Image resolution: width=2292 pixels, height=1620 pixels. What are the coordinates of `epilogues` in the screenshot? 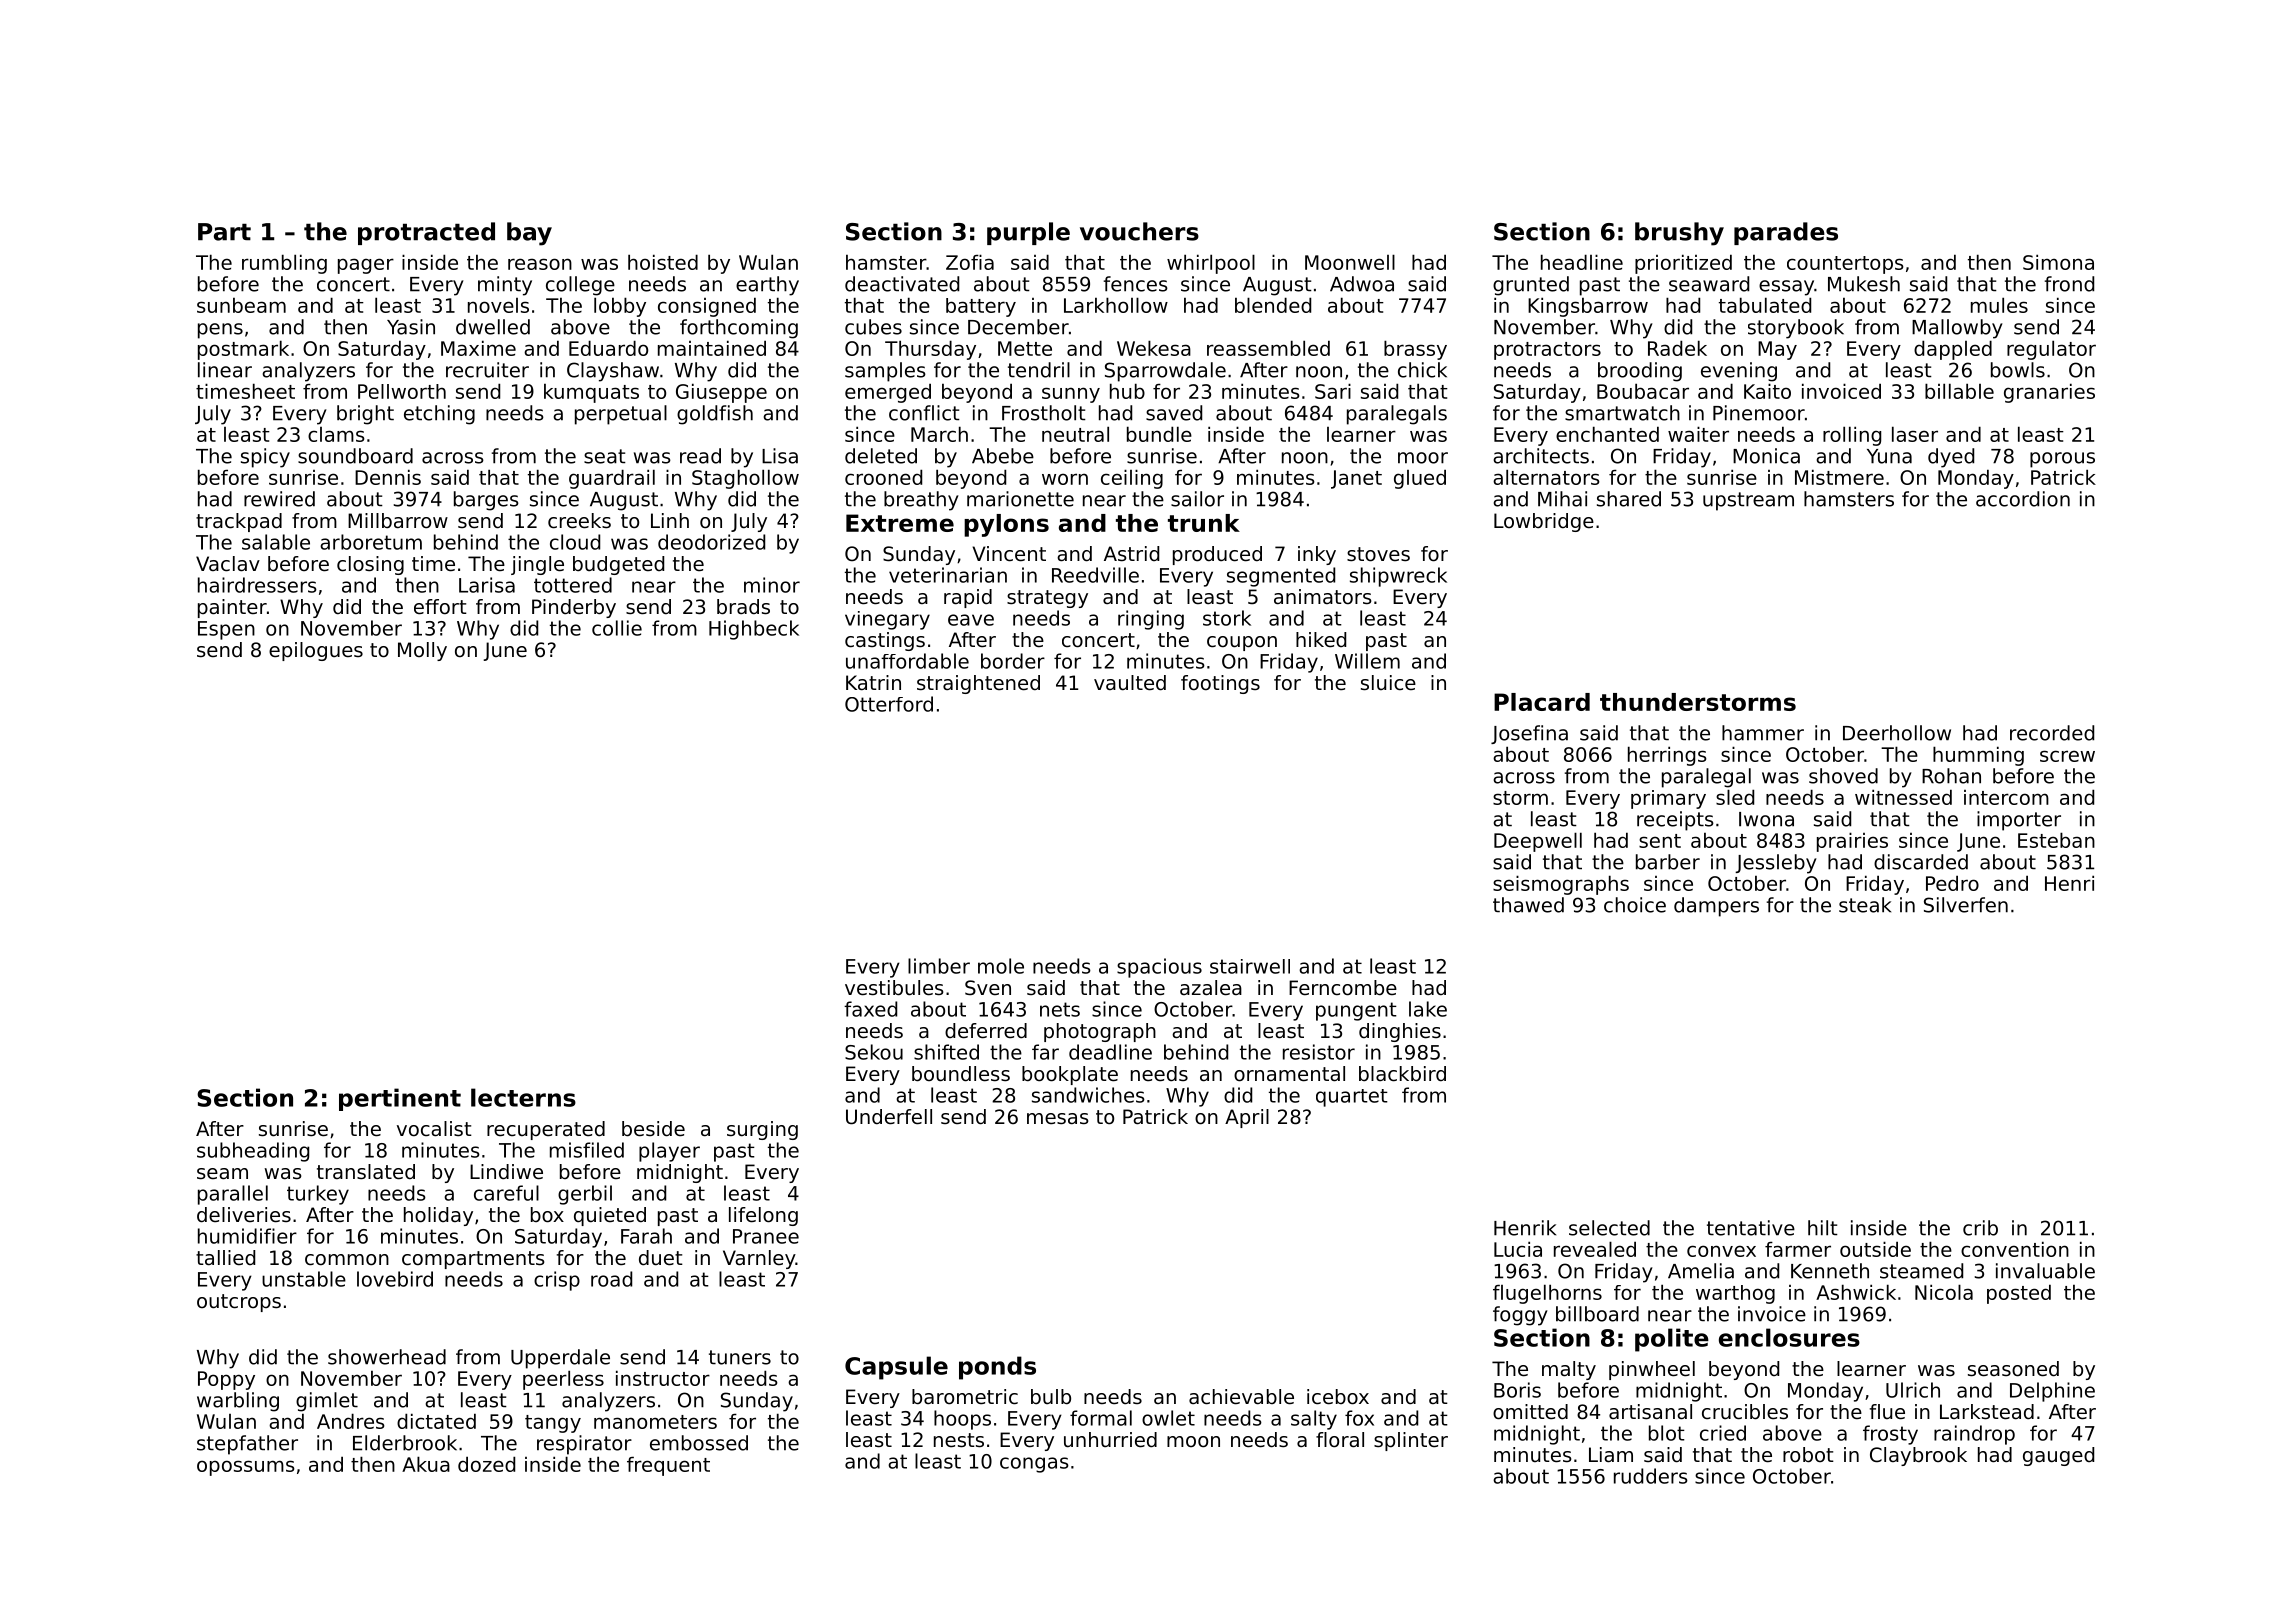 It's located at (316, 651).
